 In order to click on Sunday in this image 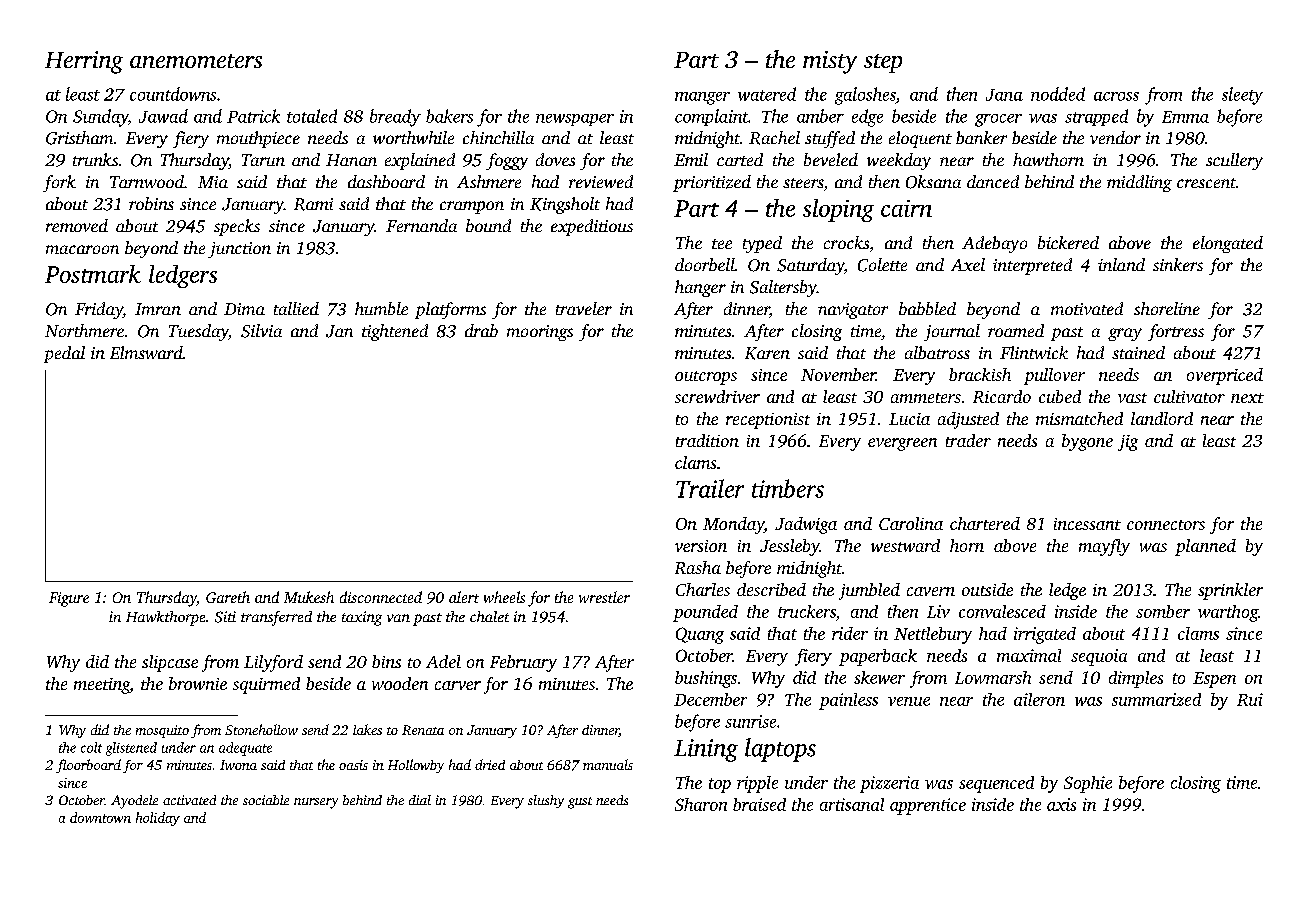, I will do `click(100, 118)`.
